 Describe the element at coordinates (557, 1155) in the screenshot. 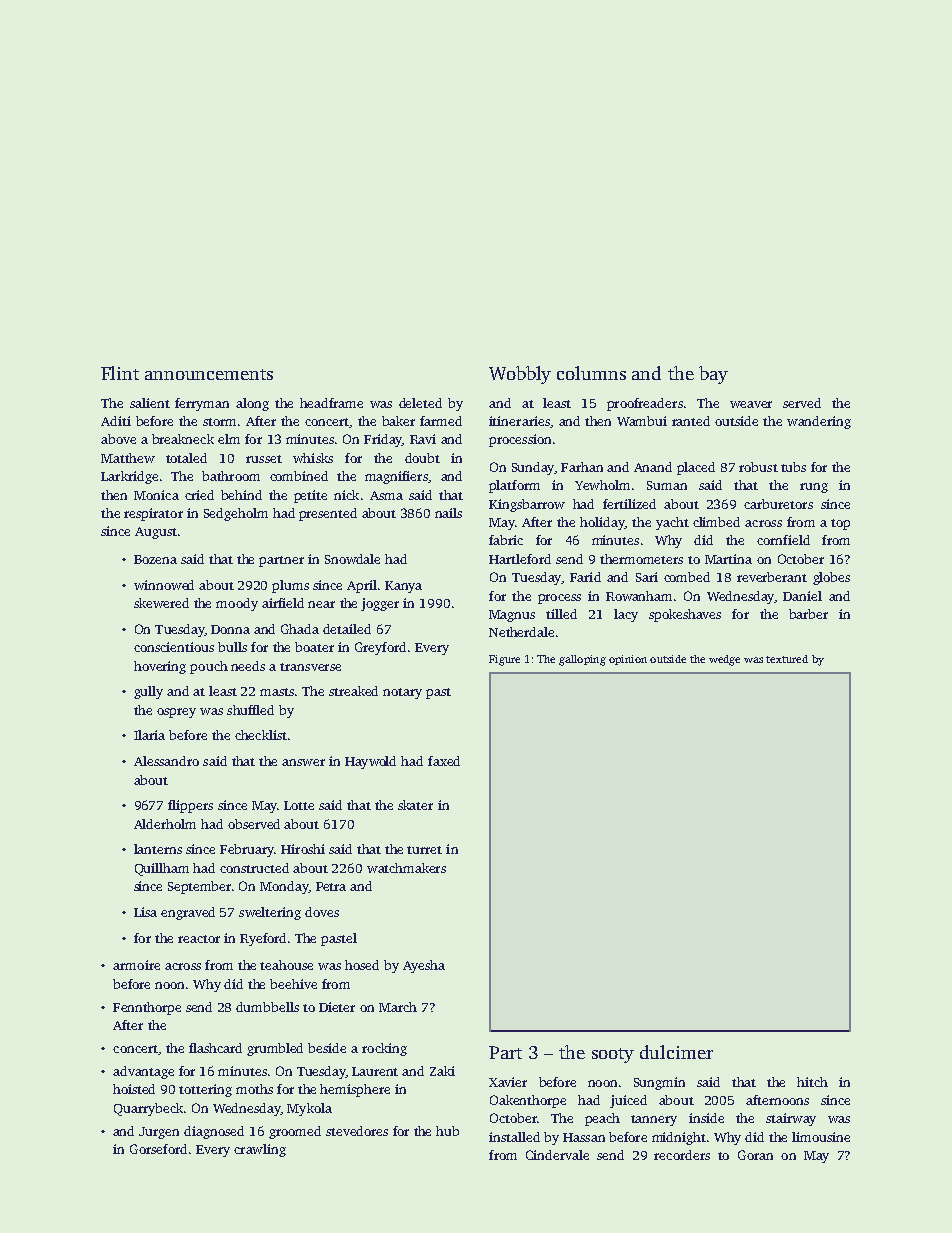

I see `Cindervale` at that location.
